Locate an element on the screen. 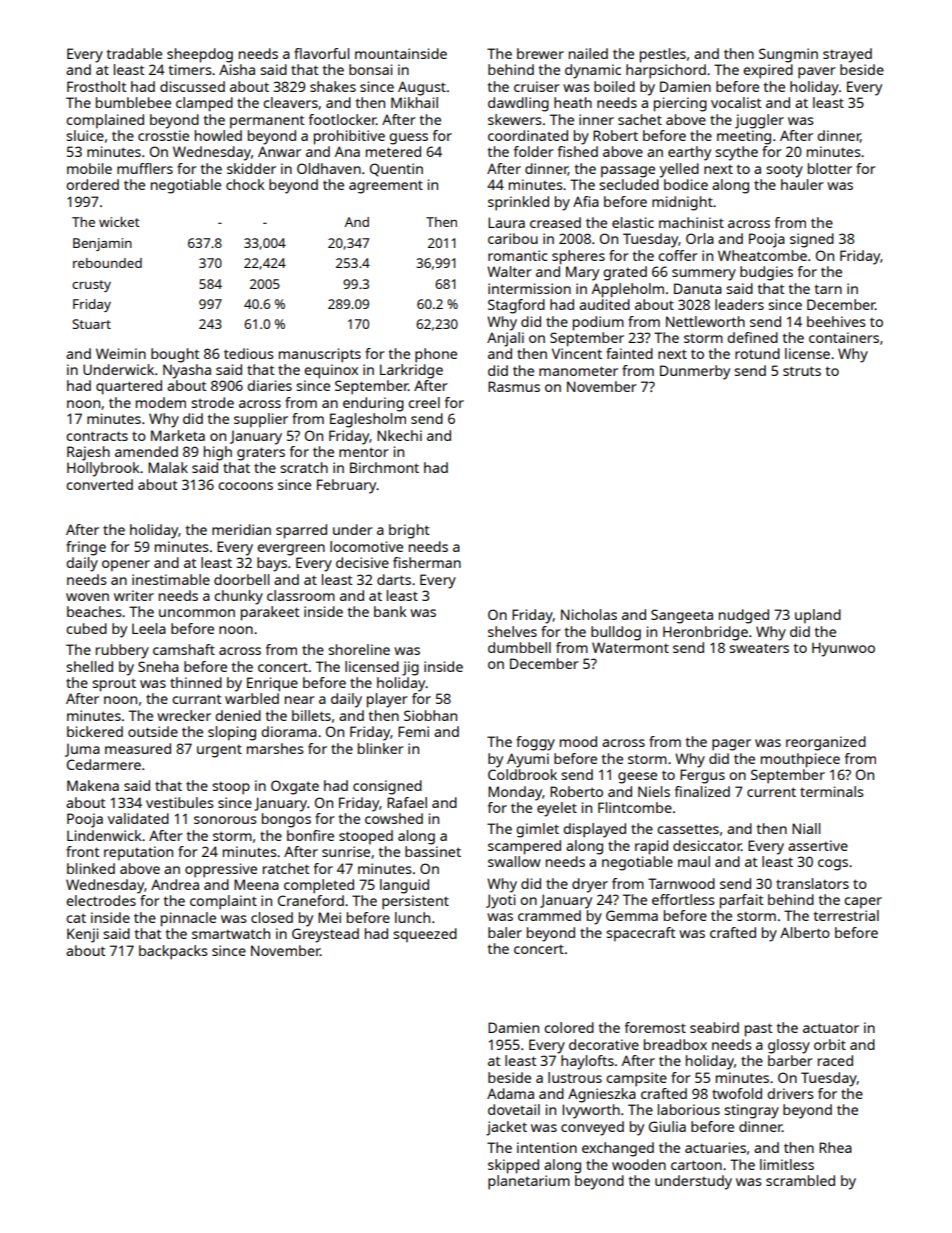 The width and height of the screenshot is (952, 1233). Walter is located at coordinates (509, 271).
